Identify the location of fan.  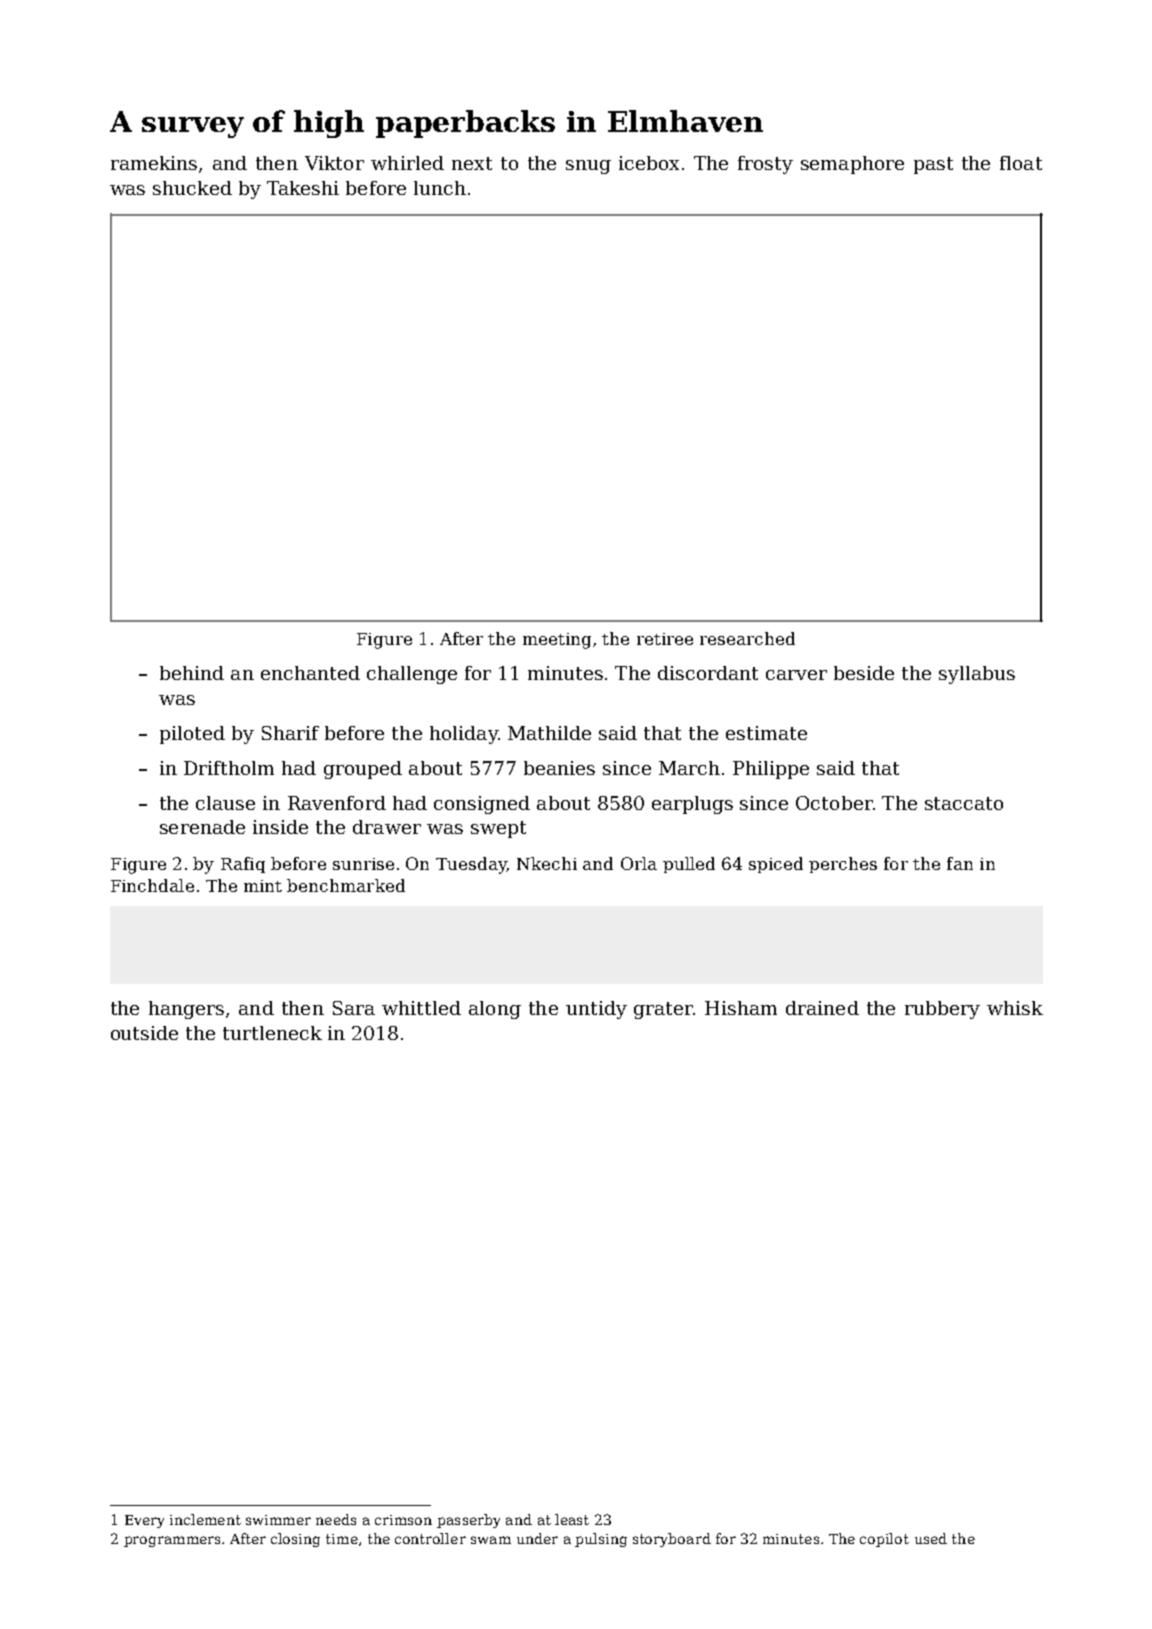
(960, 863).
